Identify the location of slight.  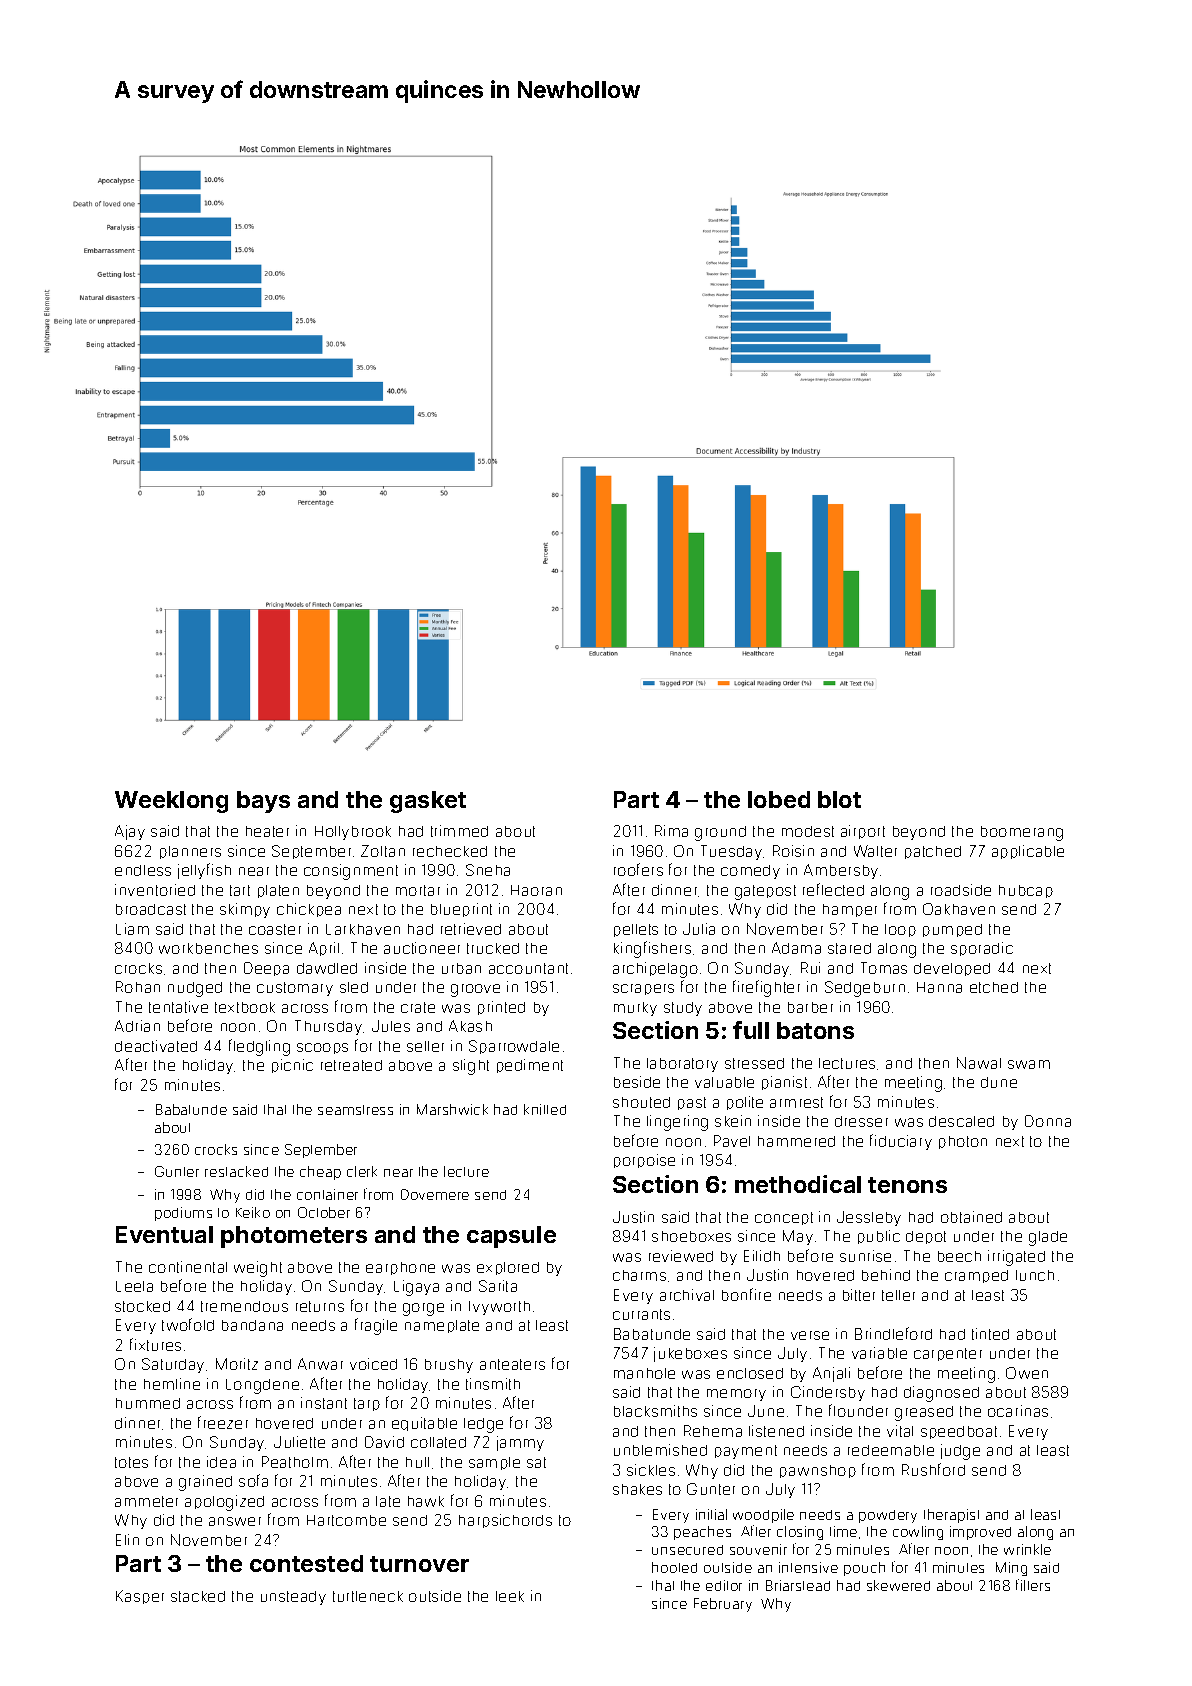
(471, 1067).
